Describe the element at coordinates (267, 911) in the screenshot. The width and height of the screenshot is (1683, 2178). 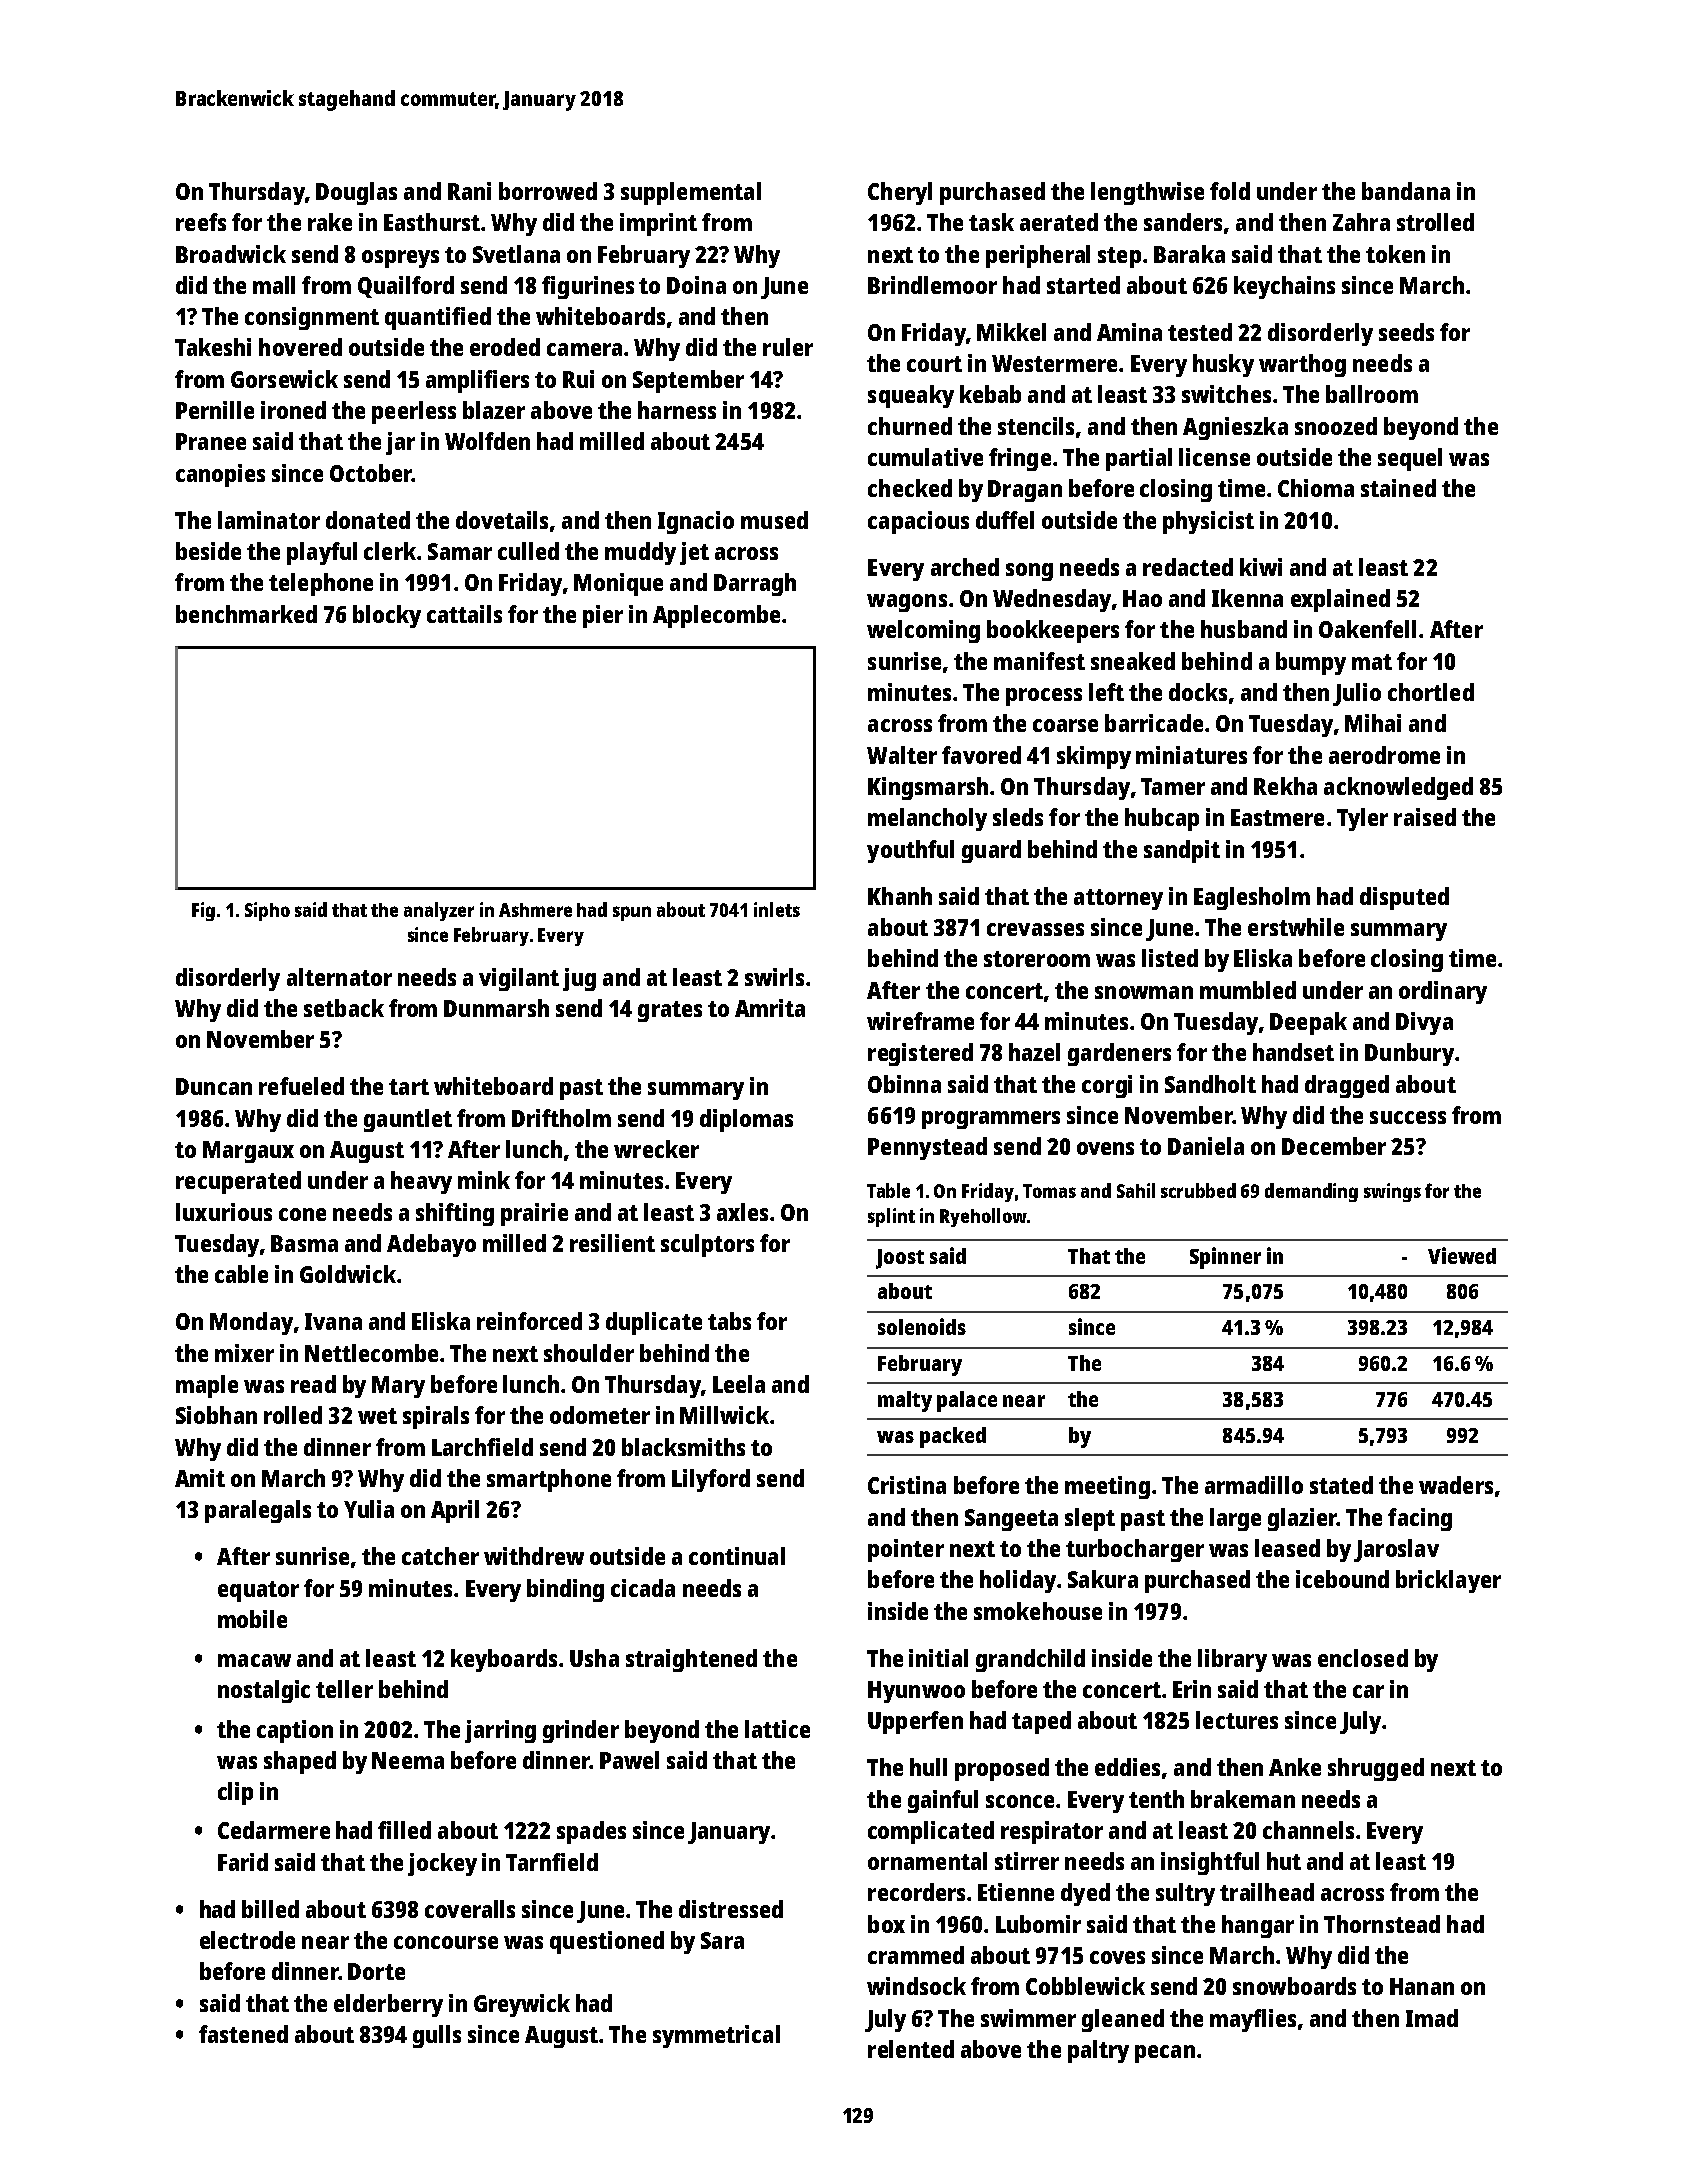
I see `Sipho` at that location.
